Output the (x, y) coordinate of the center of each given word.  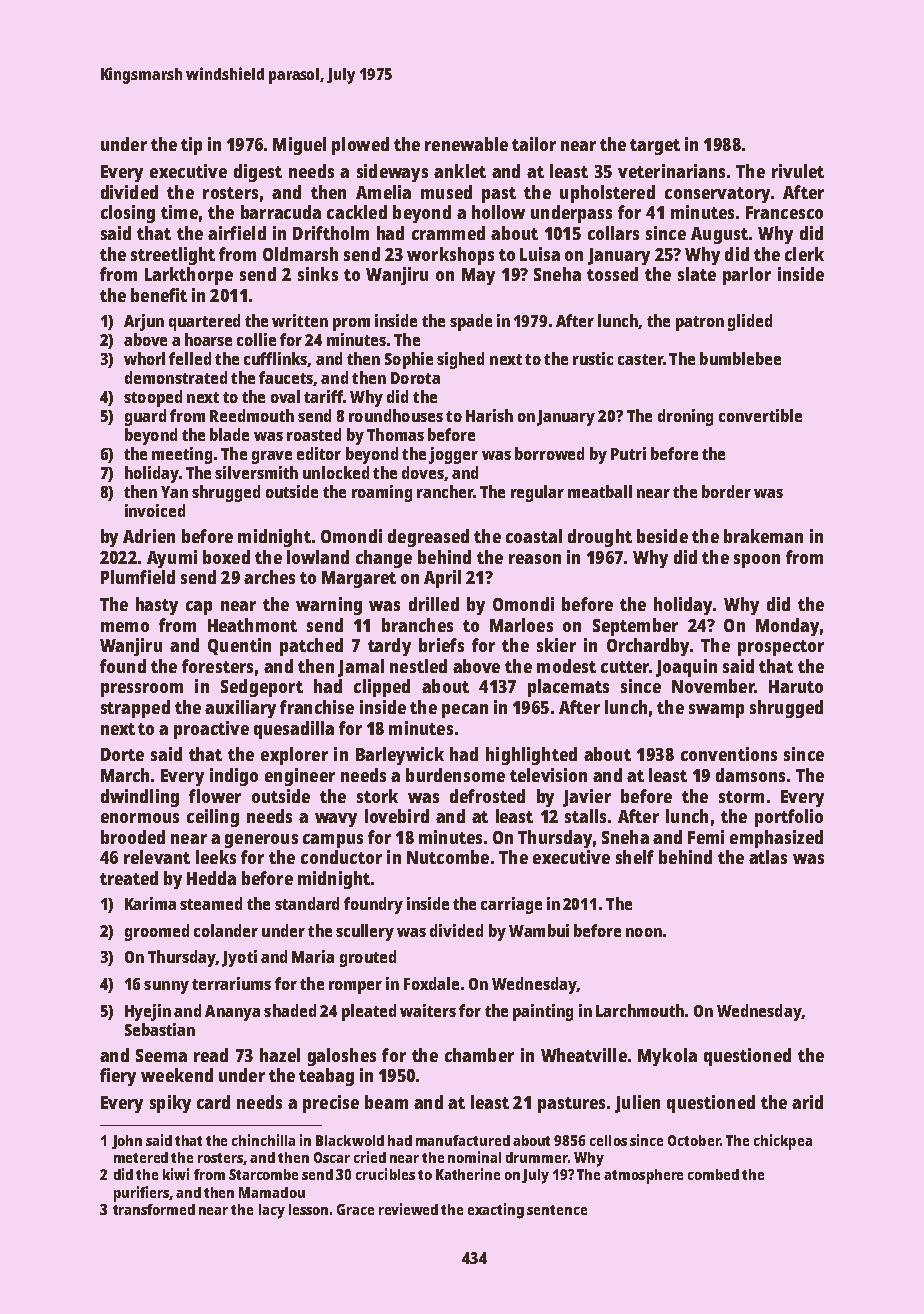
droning (685, 417)
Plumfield (138, 577)
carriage (511, 905)
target (655, 147)
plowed (360, 146)
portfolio (789, 818)
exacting (496, 1211)
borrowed (549, 453)
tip (191, 146)
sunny (166, 987)
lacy (272, 1211)
